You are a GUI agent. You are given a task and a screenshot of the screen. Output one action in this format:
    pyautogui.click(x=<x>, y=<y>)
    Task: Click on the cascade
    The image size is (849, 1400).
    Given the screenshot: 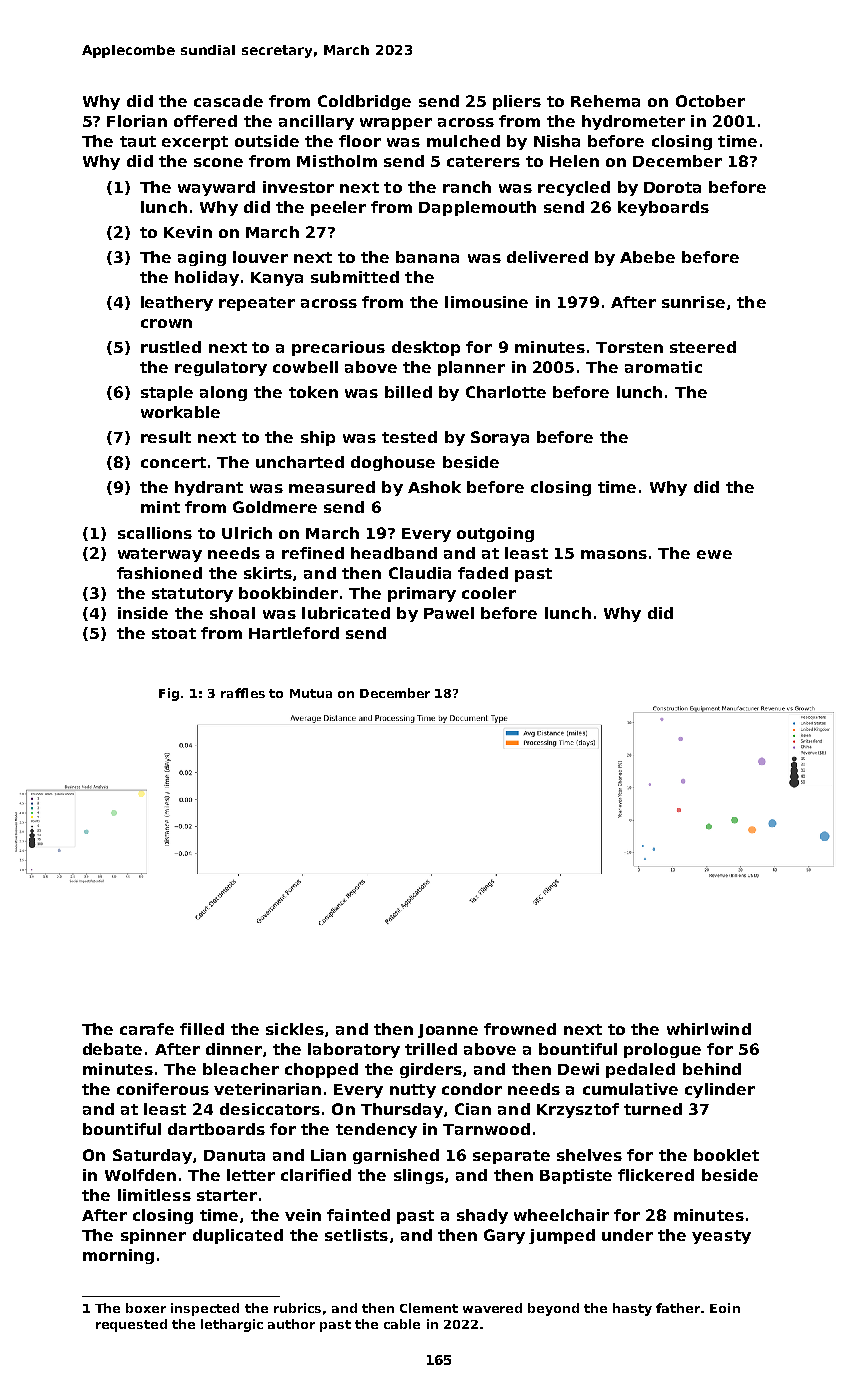 What is the action you would take?
    pyautogui.click(x=228, y=101)
